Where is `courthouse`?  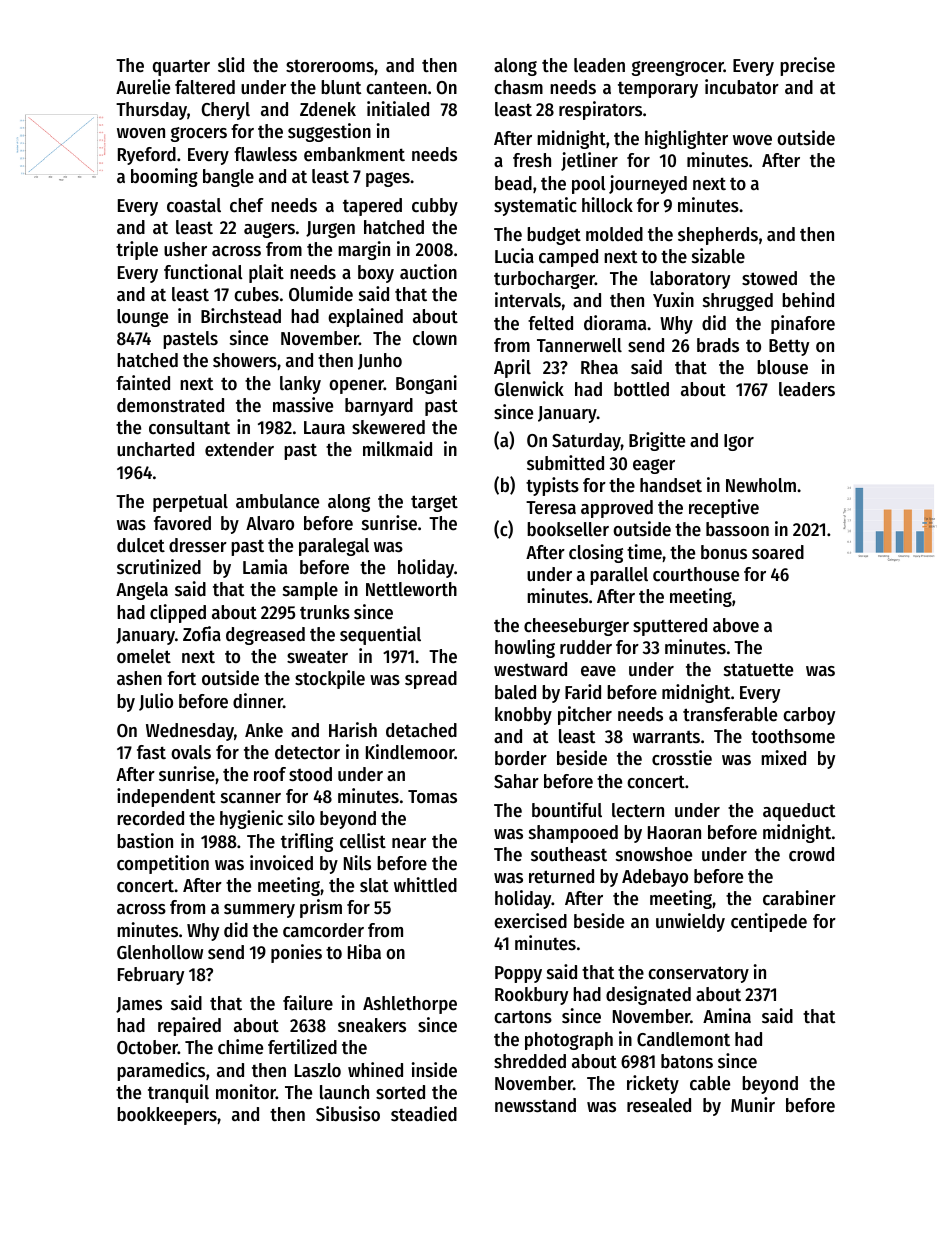 courthouse is located at coordinates (696, 574).
